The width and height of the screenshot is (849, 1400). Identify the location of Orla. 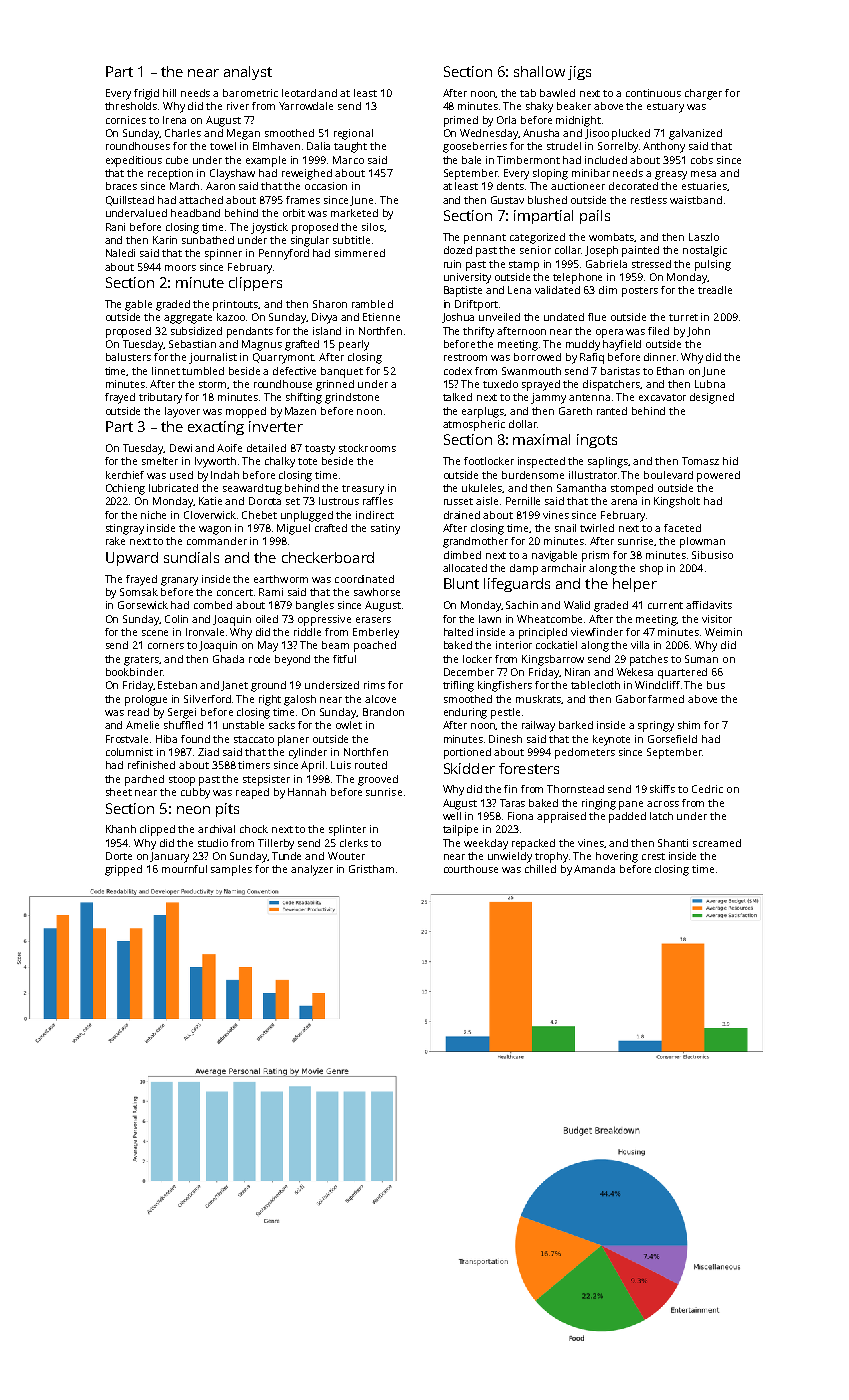
(506, 120).
